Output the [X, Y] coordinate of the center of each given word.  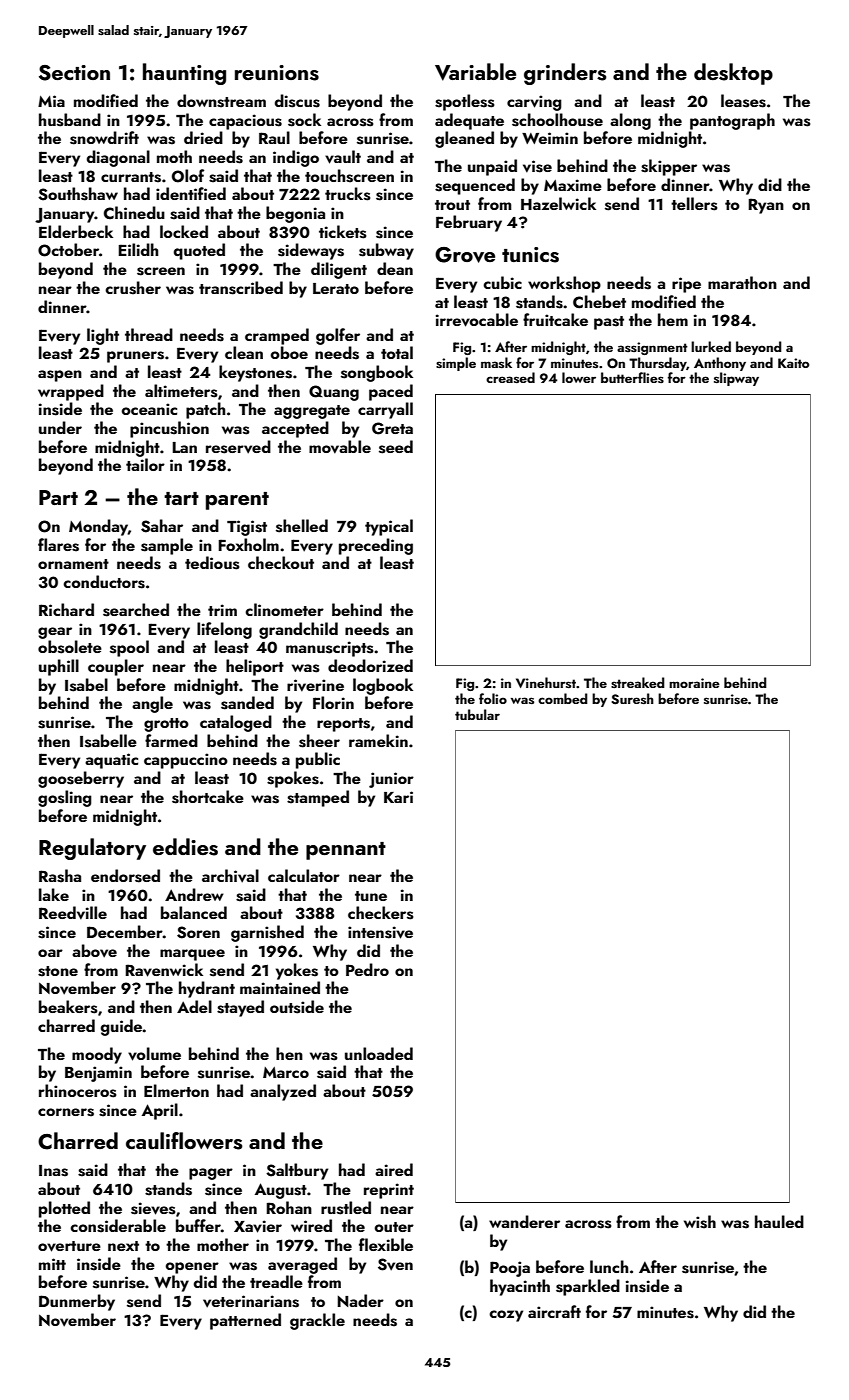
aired [394, 1169]
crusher [133, 288]
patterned [245, 1321]
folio [493, 698]
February [469, 223]
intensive [380, 932]
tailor [145, 464]
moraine [694, 683]
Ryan [766, 206]
